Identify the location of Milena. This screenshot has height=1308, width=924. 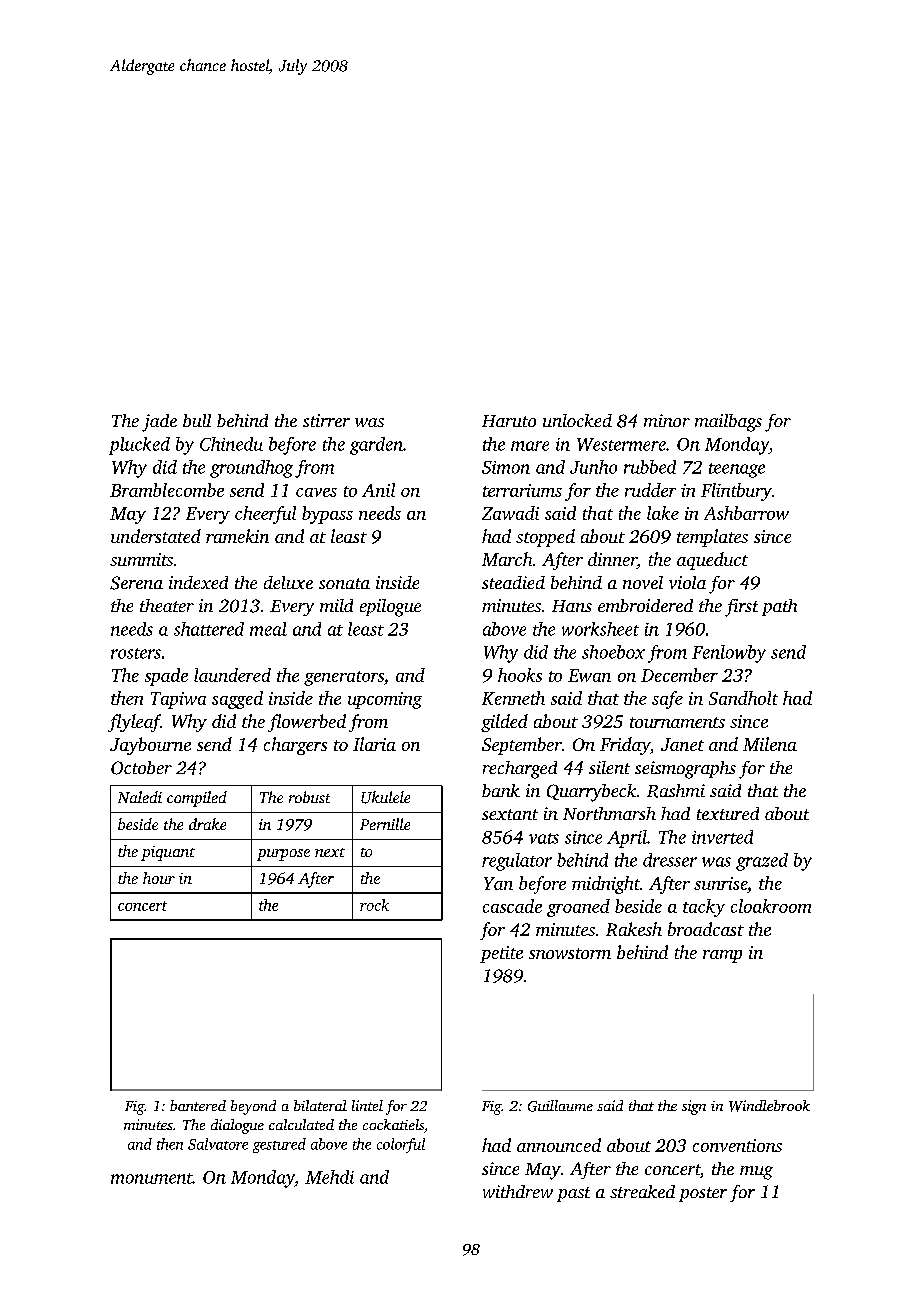
(770, 744).
